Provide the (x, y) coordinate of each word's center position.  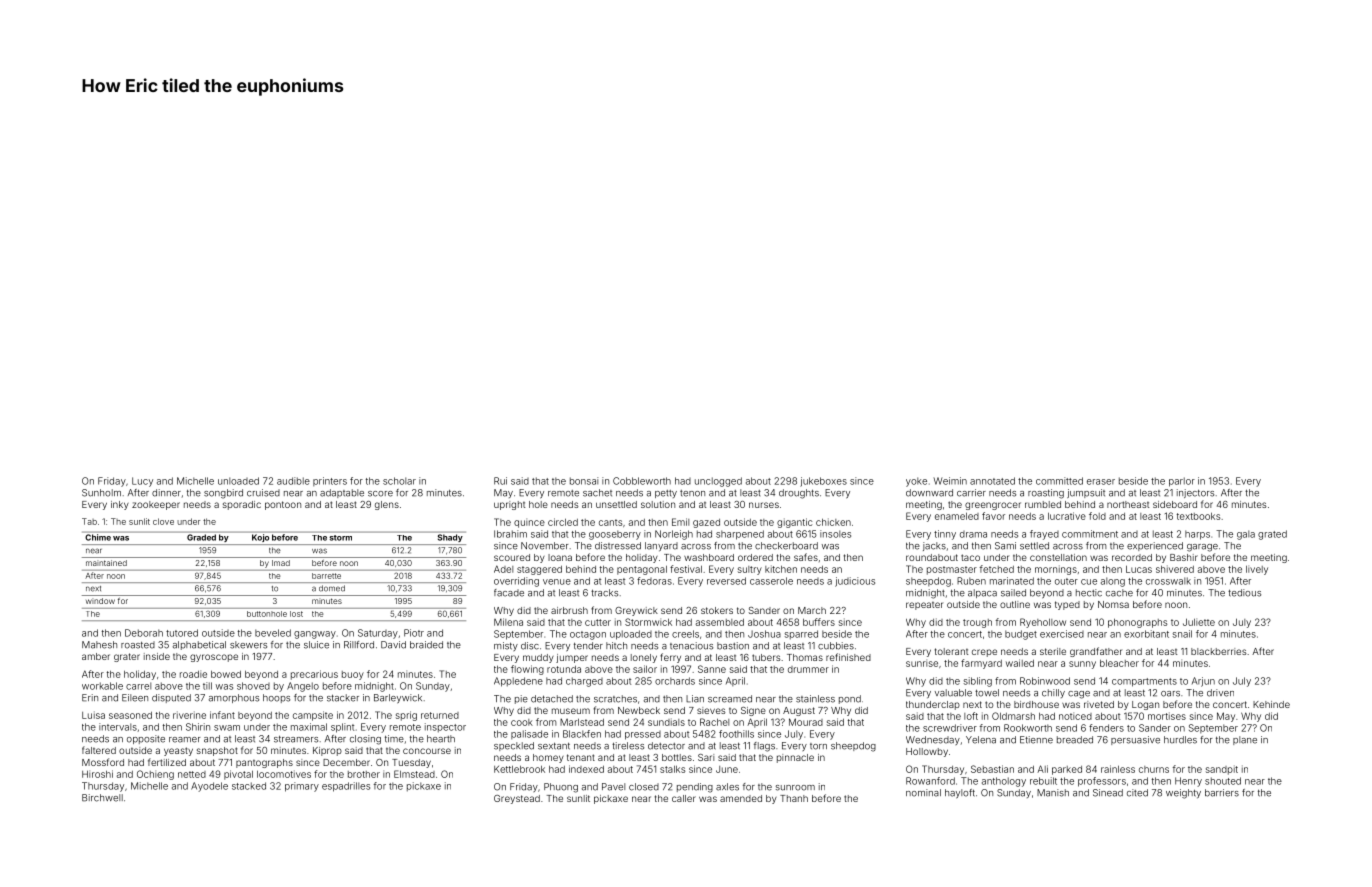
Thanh (794, 798)
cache (1119, 593)
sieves (711, 710)
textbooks (1198, 516)
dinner (166, 493)
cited (1137, 793)
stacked (249, 786)
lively (1257, 570)
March (812, 610)
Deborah (144, 633)
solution (658, 504)
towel (987, 693)
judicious (855, 582)
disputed (171, 698)
